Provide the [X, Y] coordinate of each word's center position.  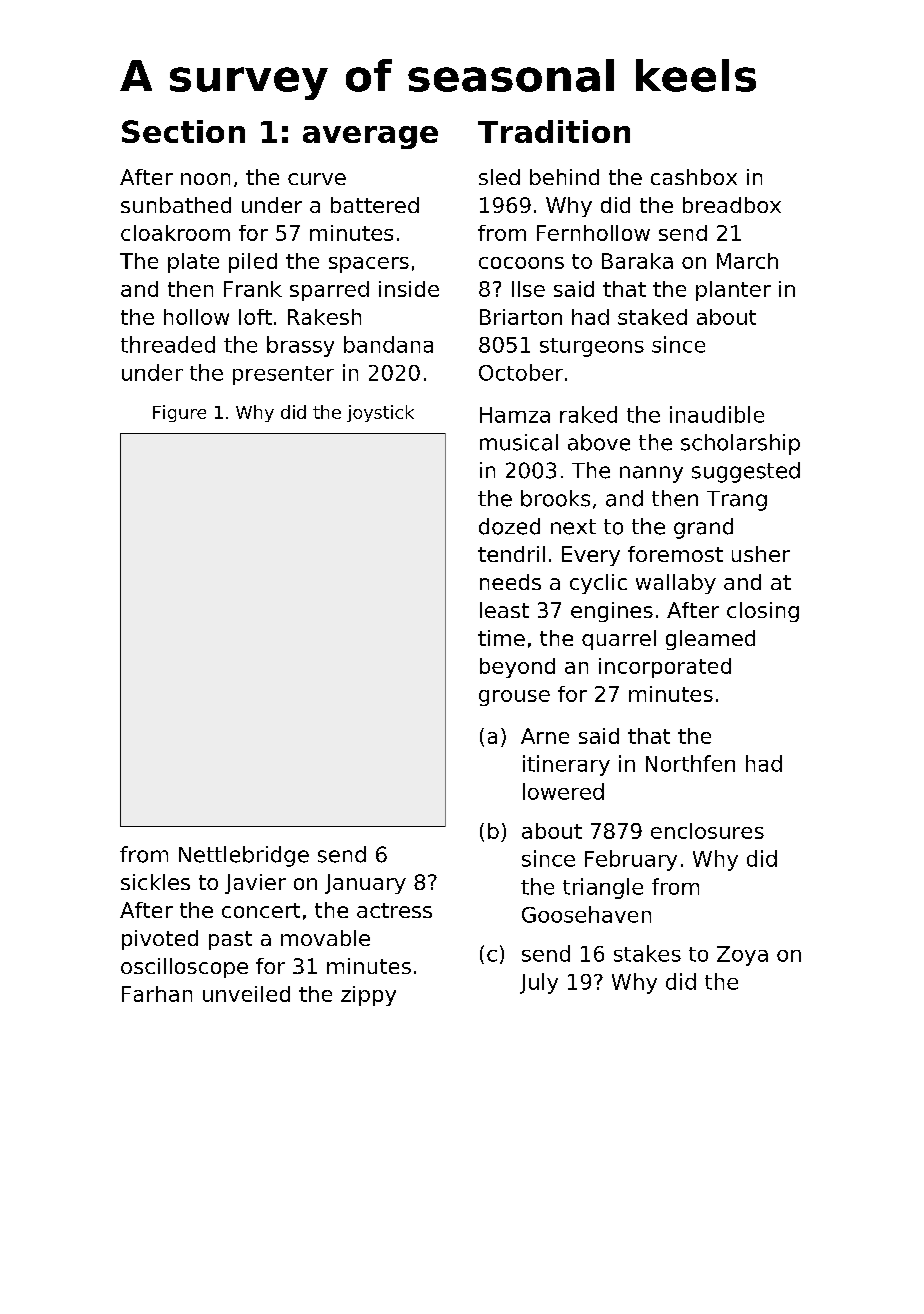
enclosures [707, 831]
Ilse [528, 289]
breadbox [732, 205]
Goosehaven [586, 914]
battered [375, 205]
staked [652, 317]
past [230, 940]
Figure [179, 413]
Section [183, 131]
